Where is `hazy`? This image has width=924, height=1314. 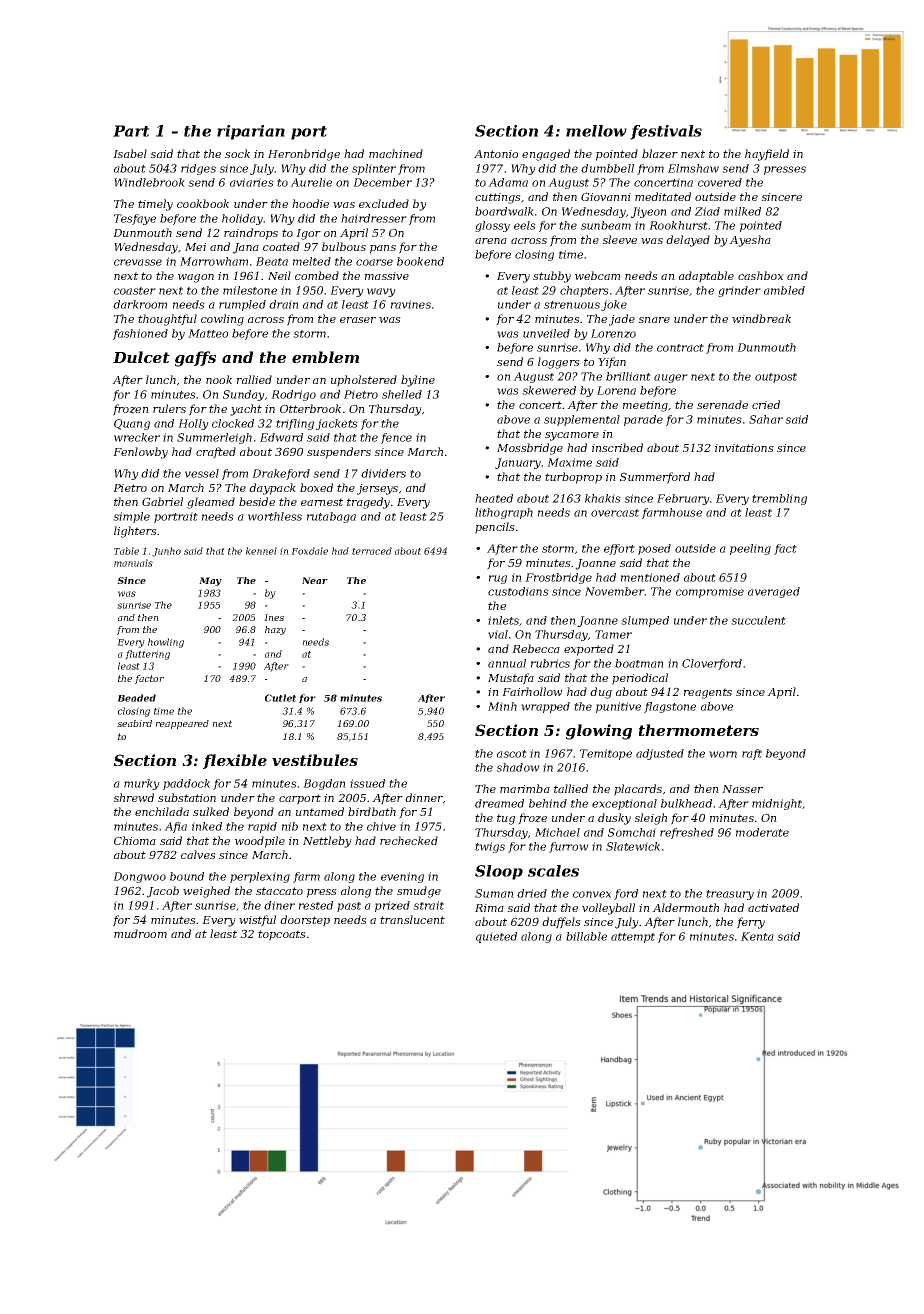
hazy is located at coordinates (275, 630).
